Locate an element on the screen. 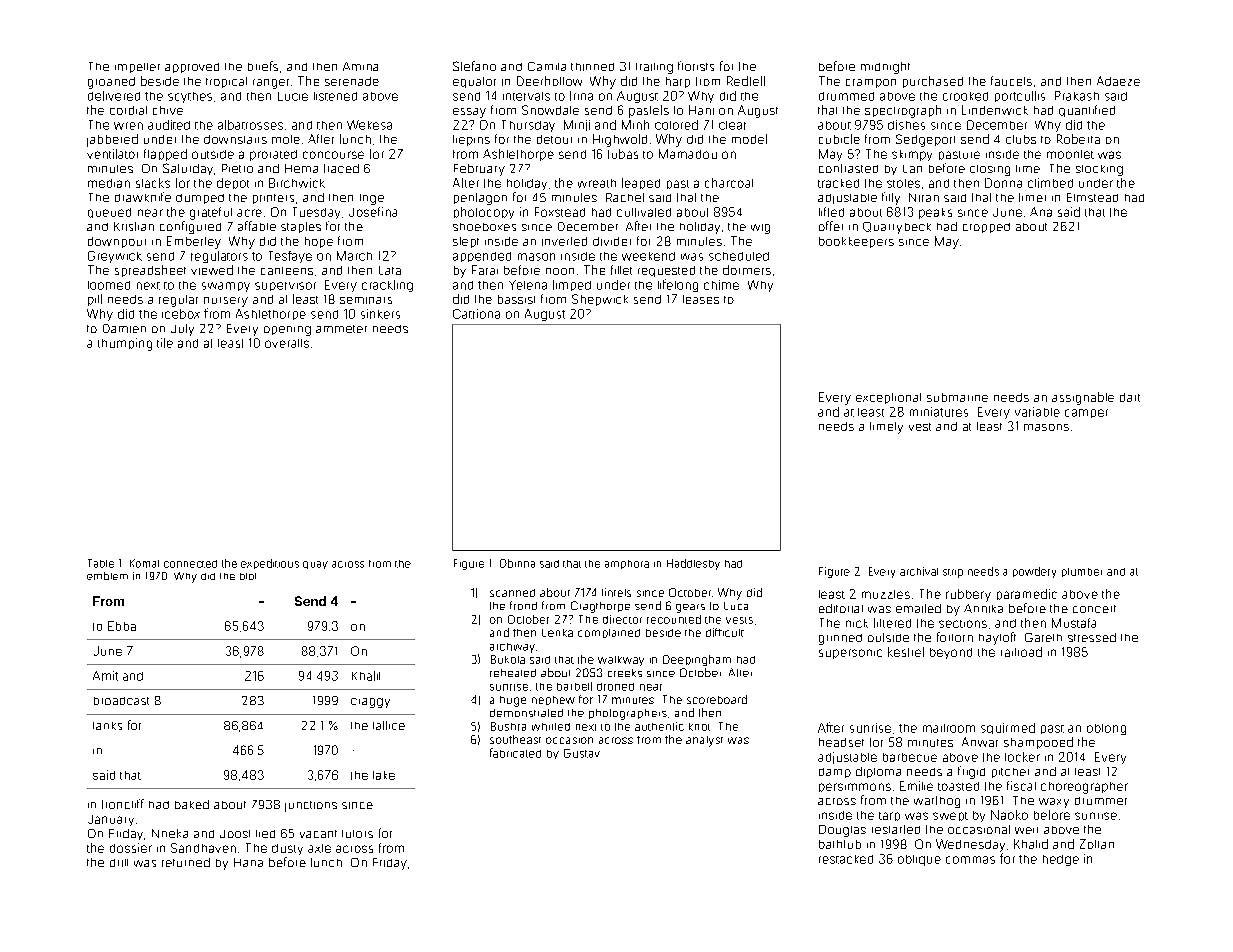 The width and height of the screenshot is (1233, 952). miniatures is located at coordinates (939, 412).
